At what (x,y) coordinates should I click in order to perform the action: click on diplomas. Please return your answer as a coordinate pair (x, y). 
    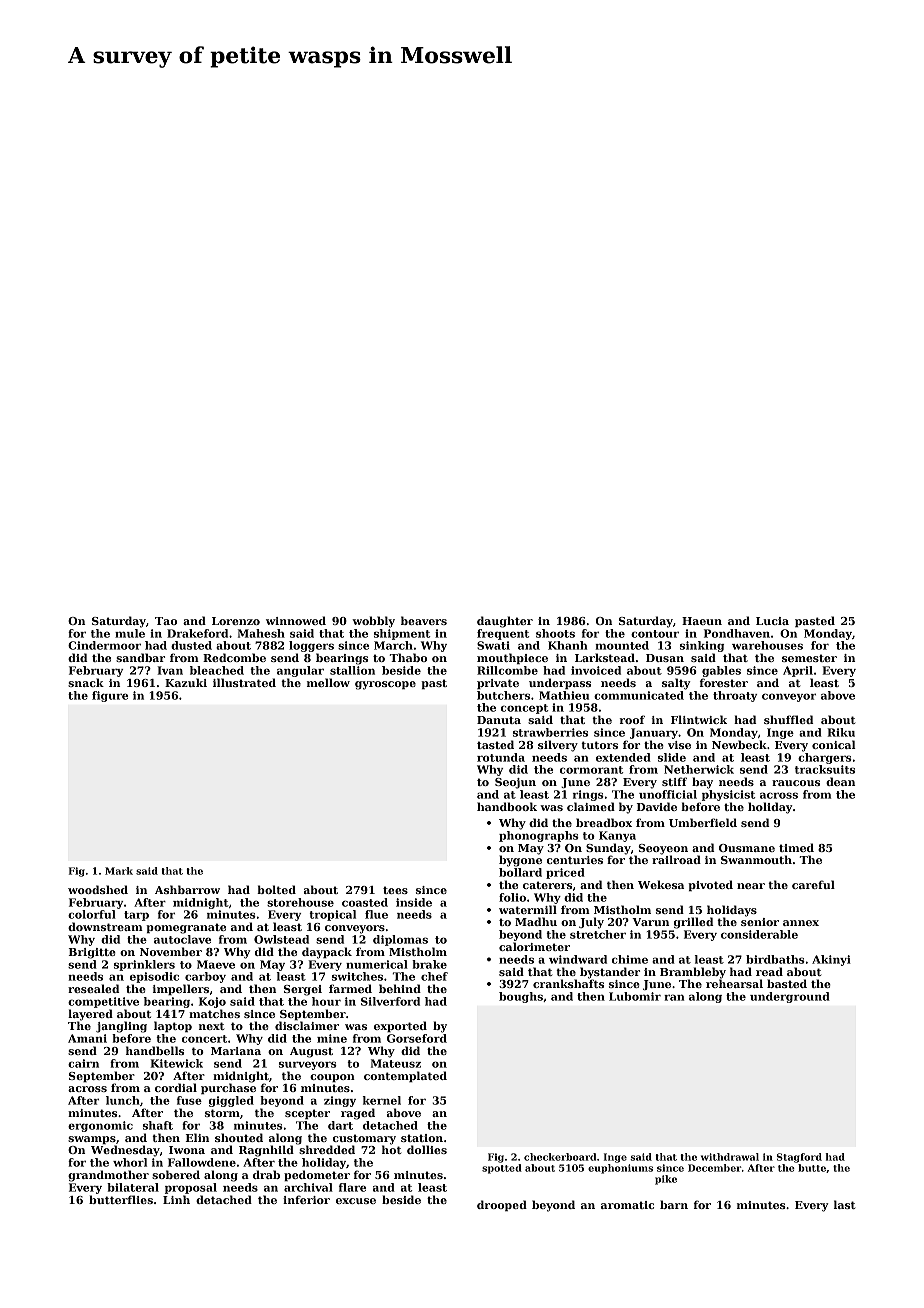
    Looking at the image, I should click on (400, 940).
